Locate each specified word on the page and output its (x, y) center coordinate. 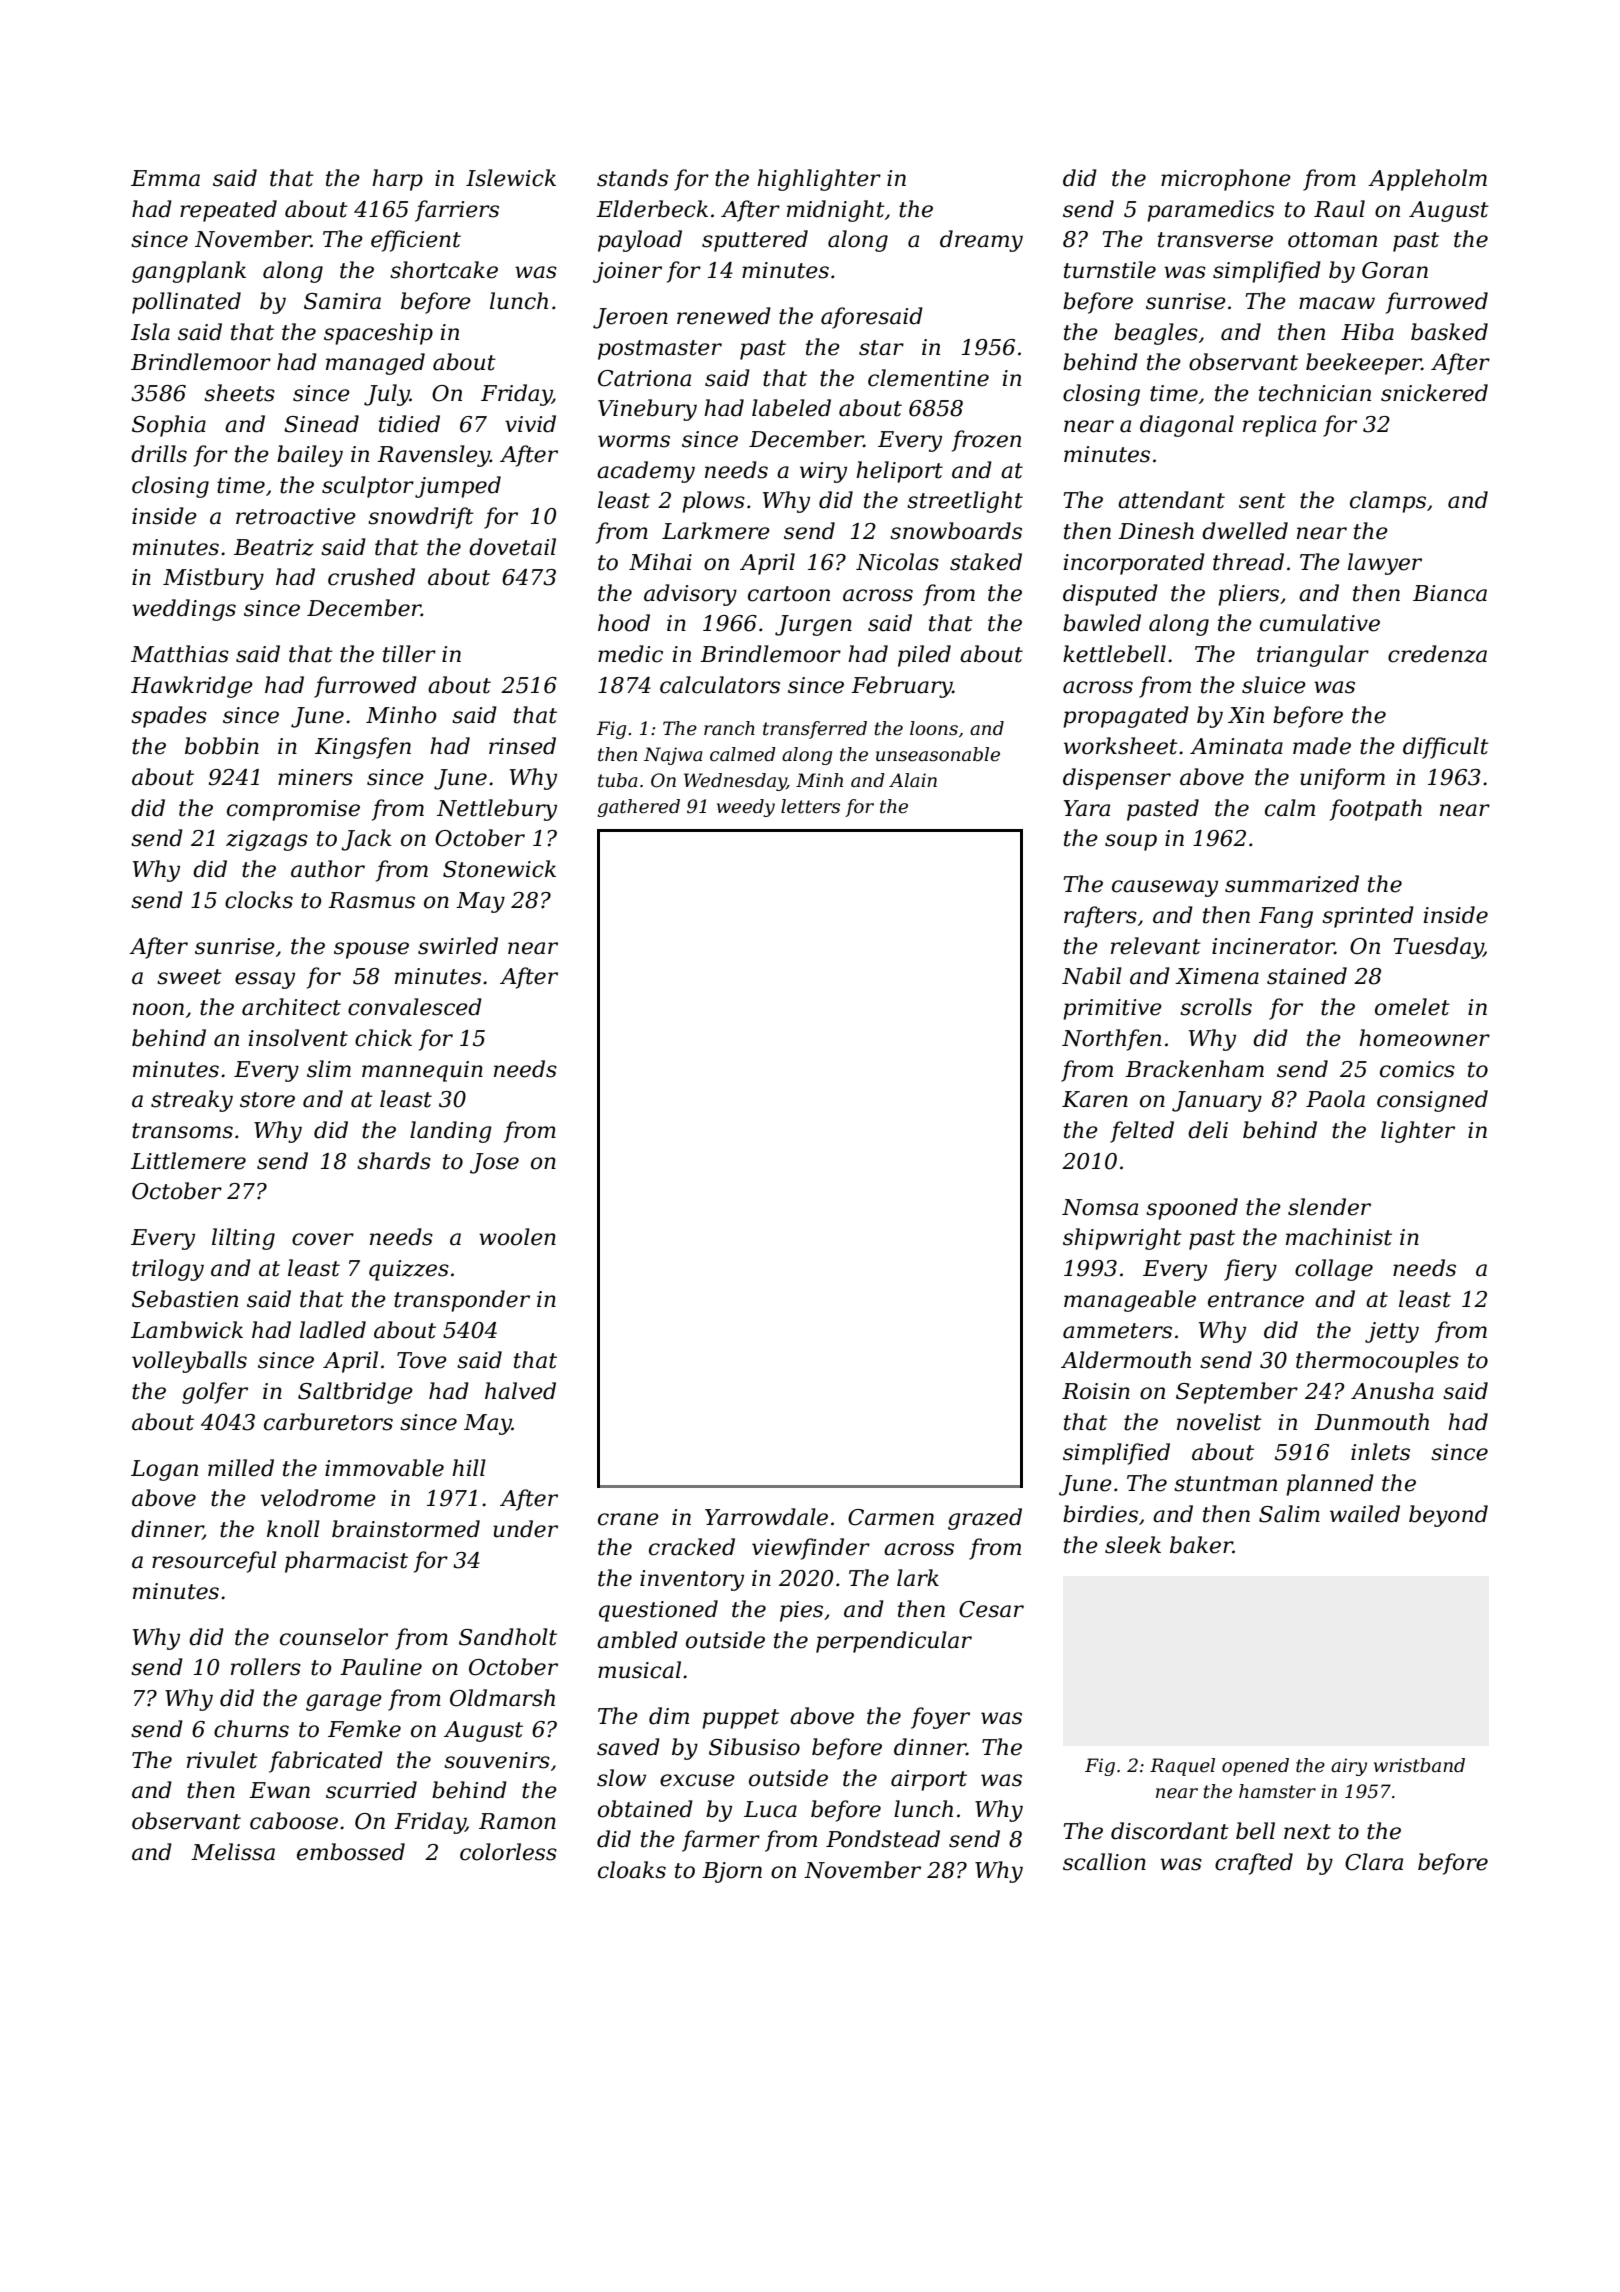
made (1322, 746)
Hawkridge (192, 687)
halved (520, 1391)
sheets (239, 393)
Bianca (1450, 593)
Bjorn (732, 1872)
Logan (164, 1470)
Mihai (660, 562)
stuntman (1225, 1484)
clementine (928, 378)
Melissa (233, 1852)
